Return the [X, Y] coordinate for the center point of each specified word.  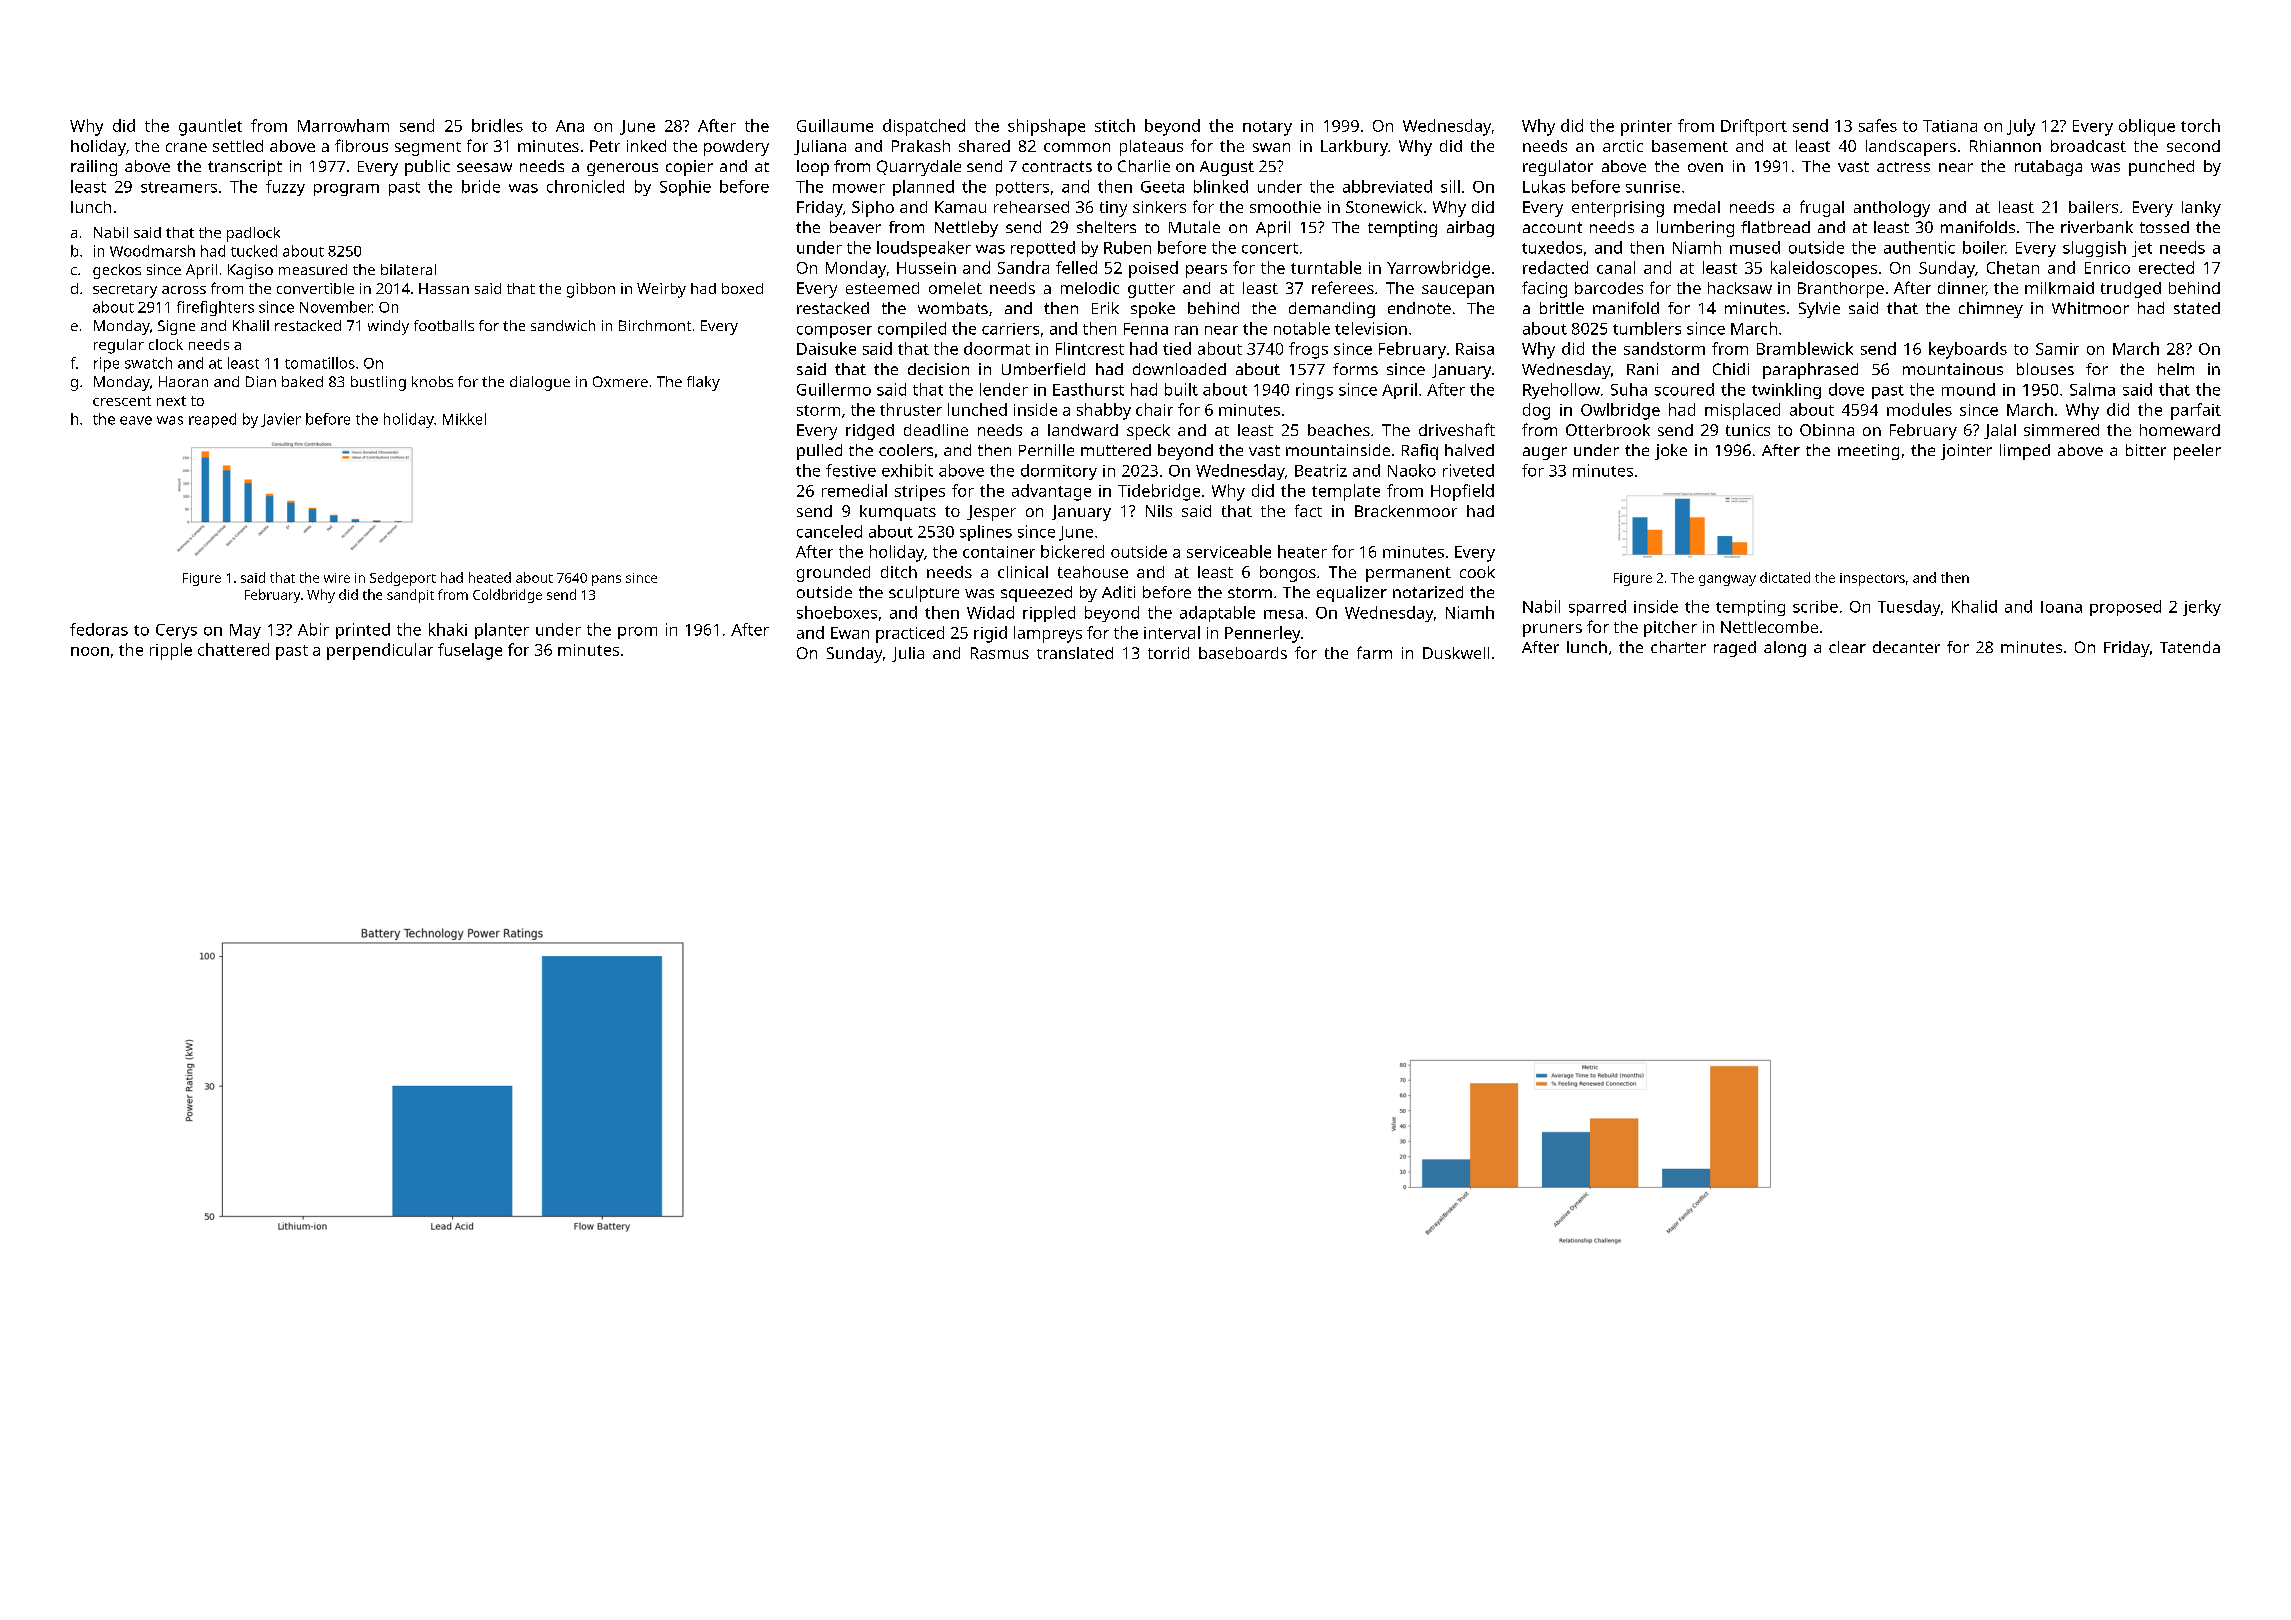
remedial [854, 490]
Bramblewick [1805, 348]
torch [2200, 125]
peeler [2197, 452]
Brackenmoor [1406, 511]
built [1181, 389]
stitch [1115, 125]
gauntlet [210, 127]
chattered [233, 649]
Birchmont [655, 325]
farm [1374, 652]
